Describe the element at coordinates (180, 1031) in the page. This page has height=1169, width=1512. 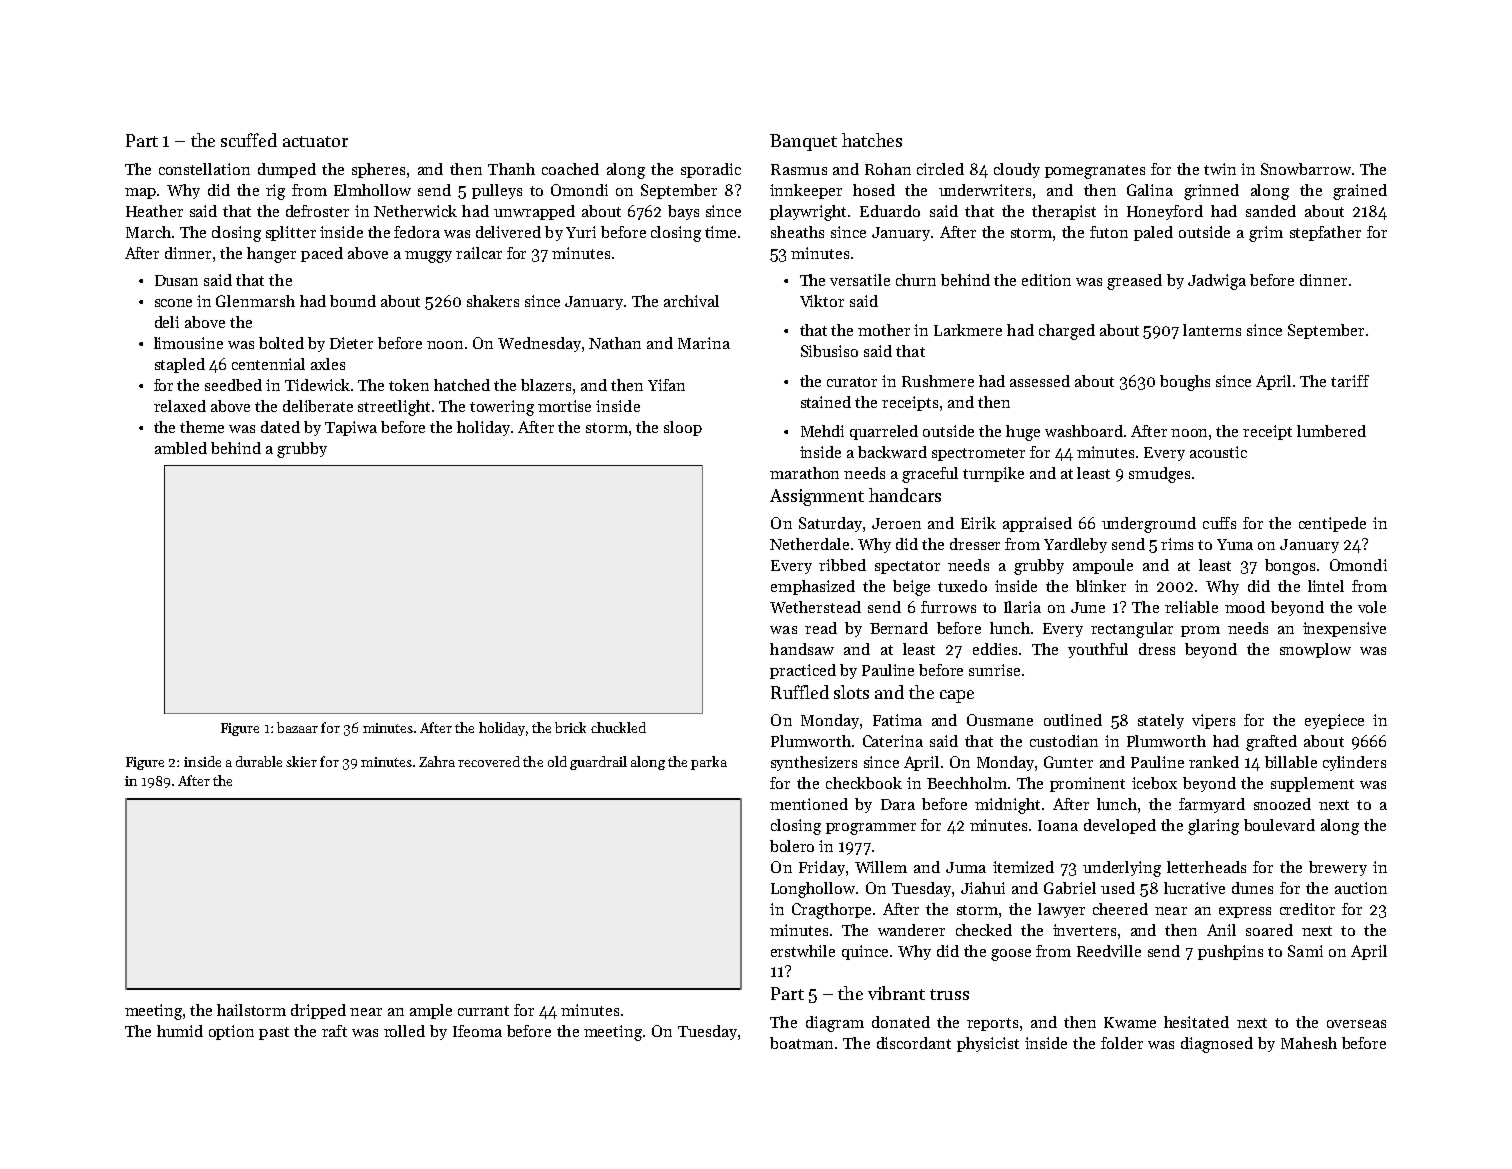
I see `humid` at that location.
